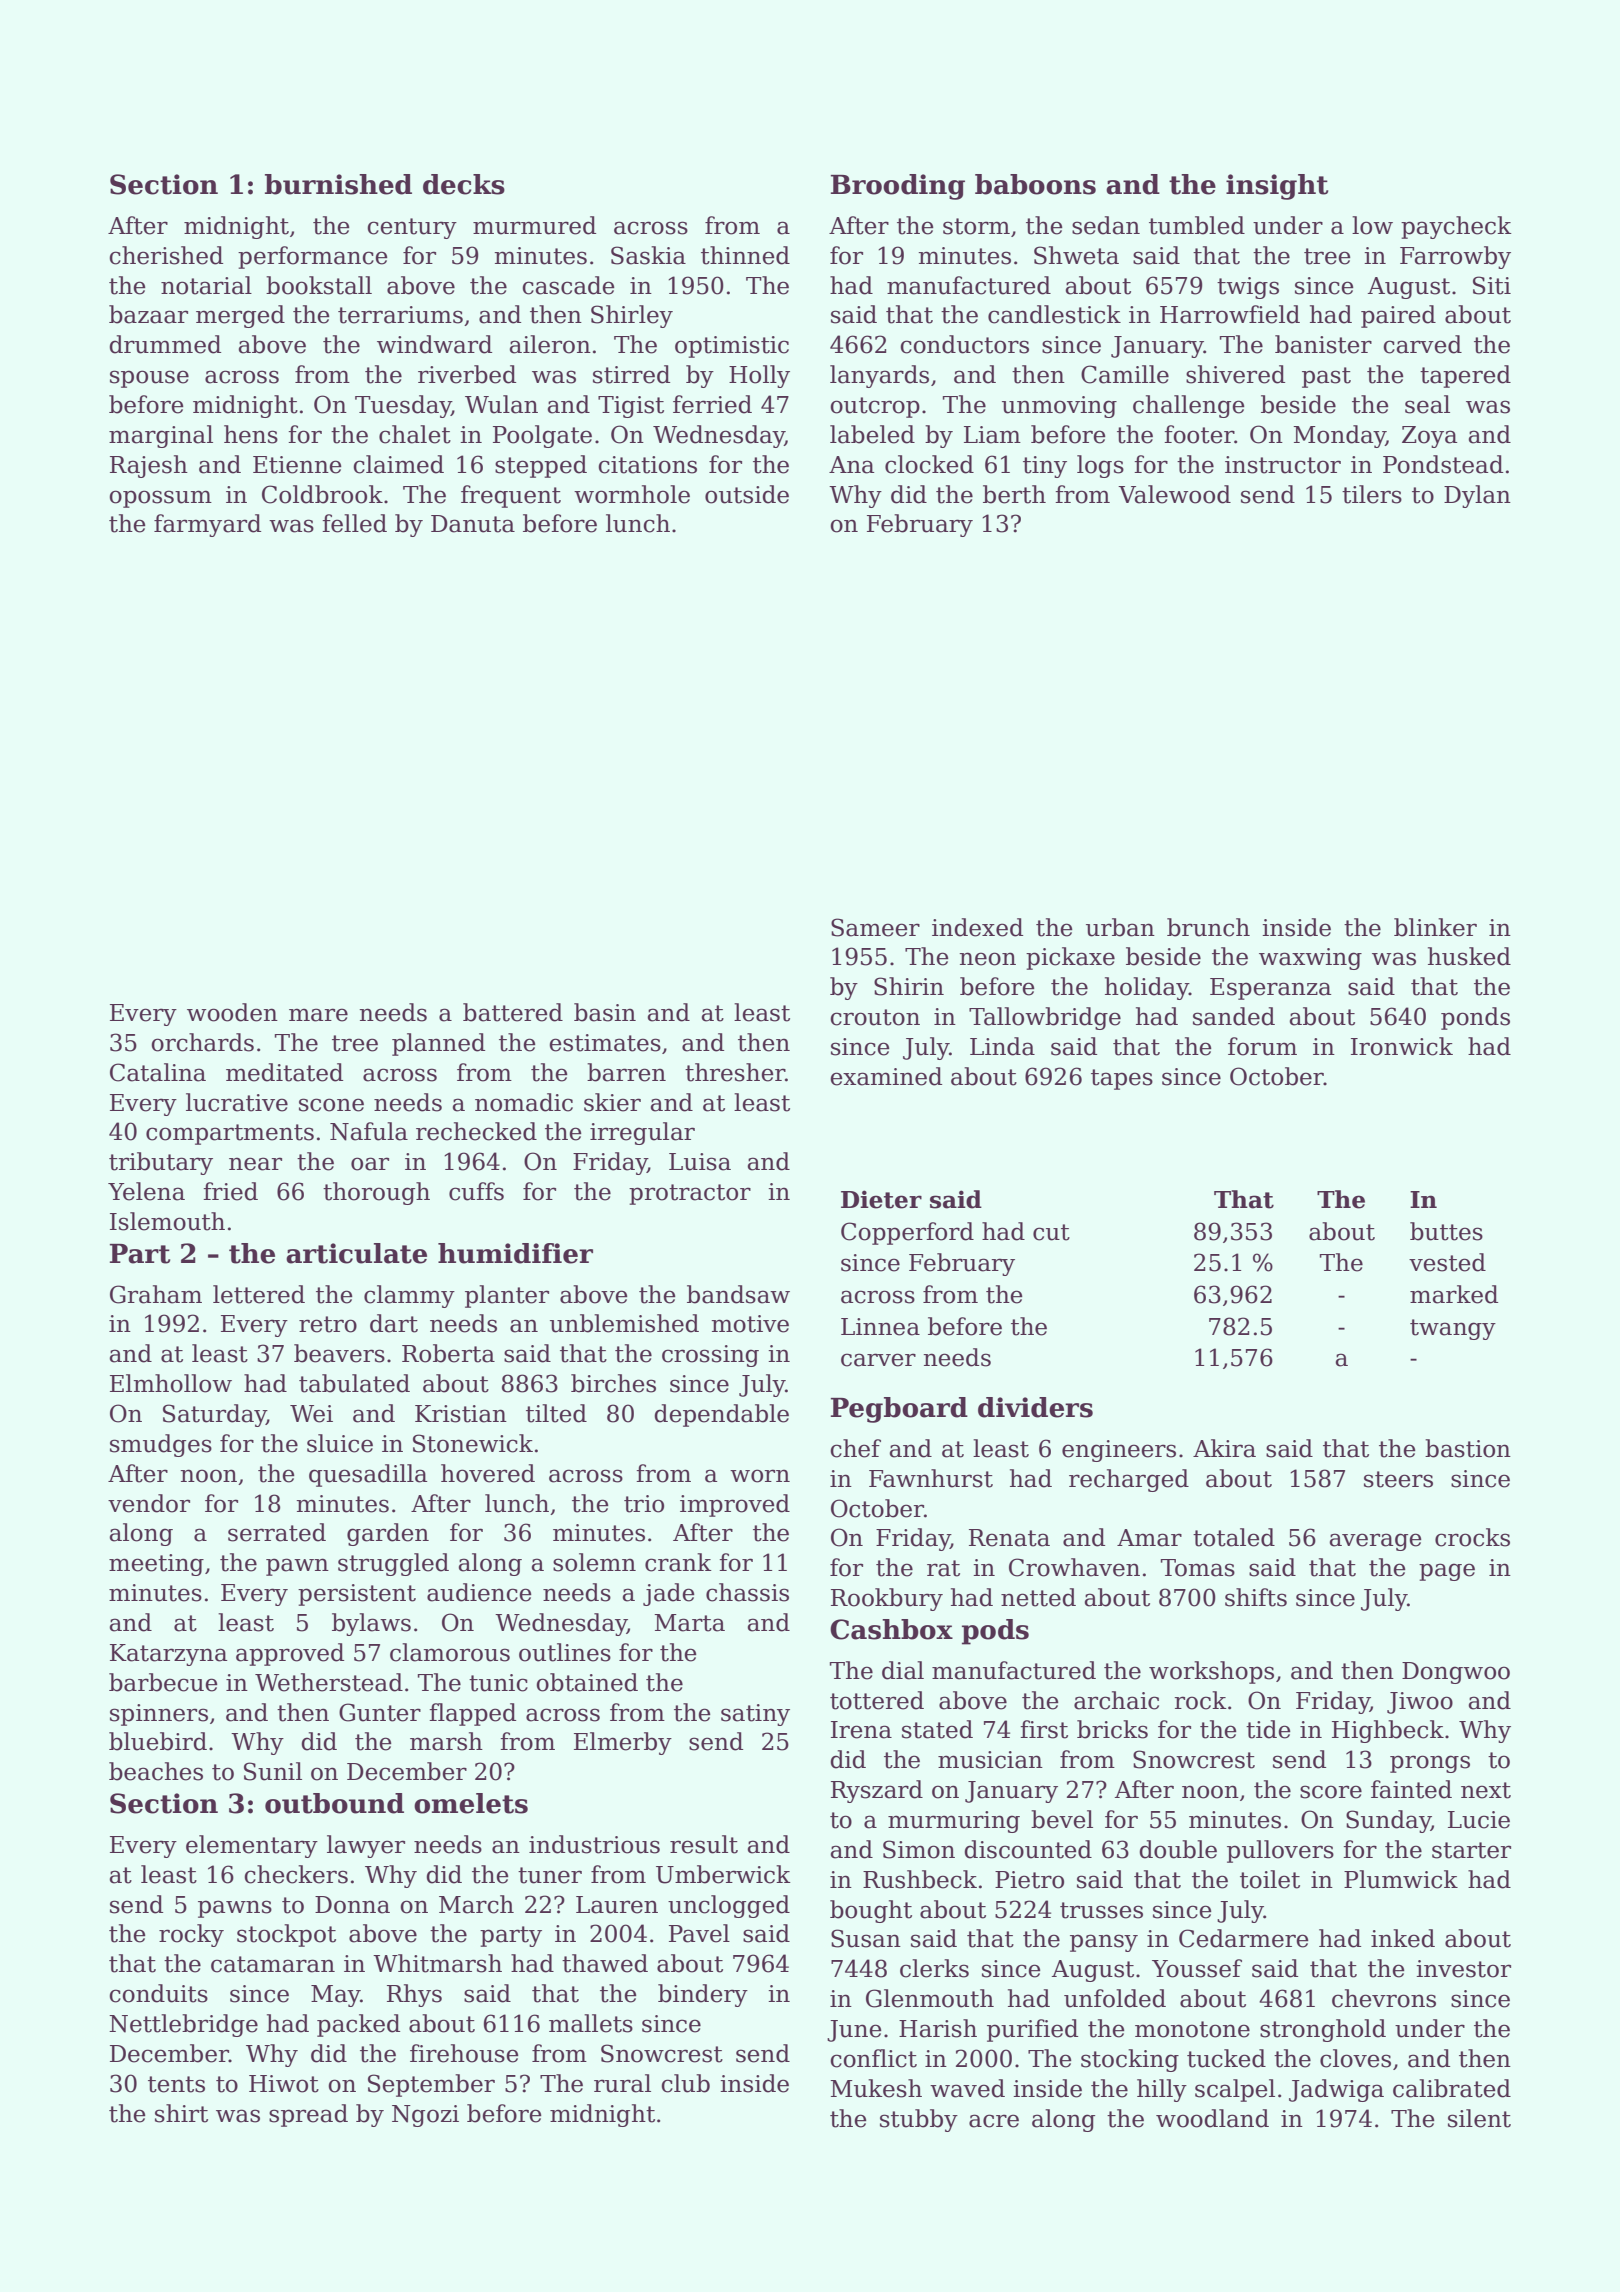 The height and width of the screenshot is (2292, 1620). What do you see at coordinates (1262, 1046) in the screenshot?
I see `forum` at bounding box center [1262, 1046].
